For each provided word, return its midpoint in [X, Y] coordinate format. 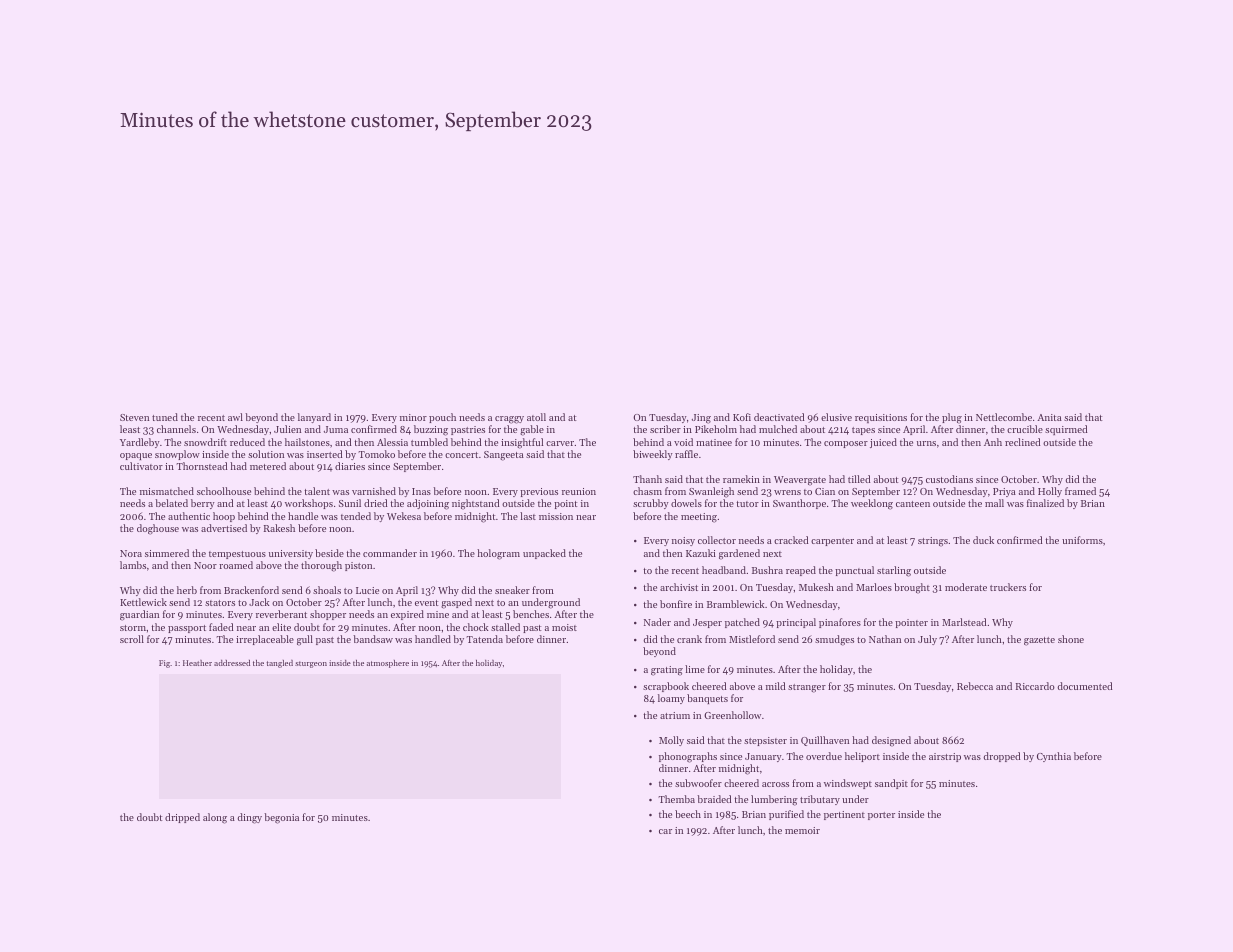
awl [235, 417]
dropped [1002, 757]
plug [952, 418]
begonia [281, 818]
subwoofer [698, 783]
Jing [701, 419]
